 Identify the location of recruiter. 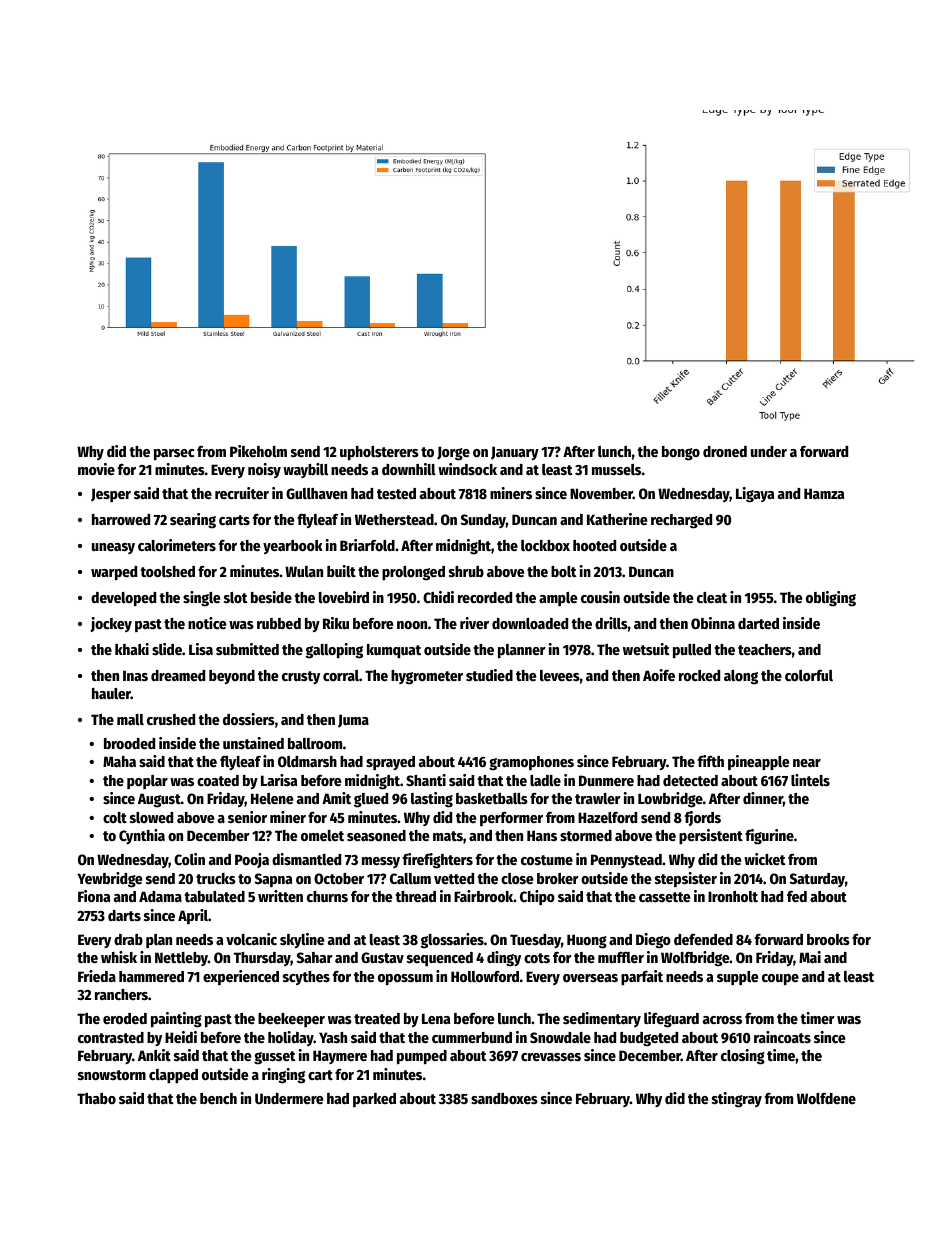
(242, 493).
